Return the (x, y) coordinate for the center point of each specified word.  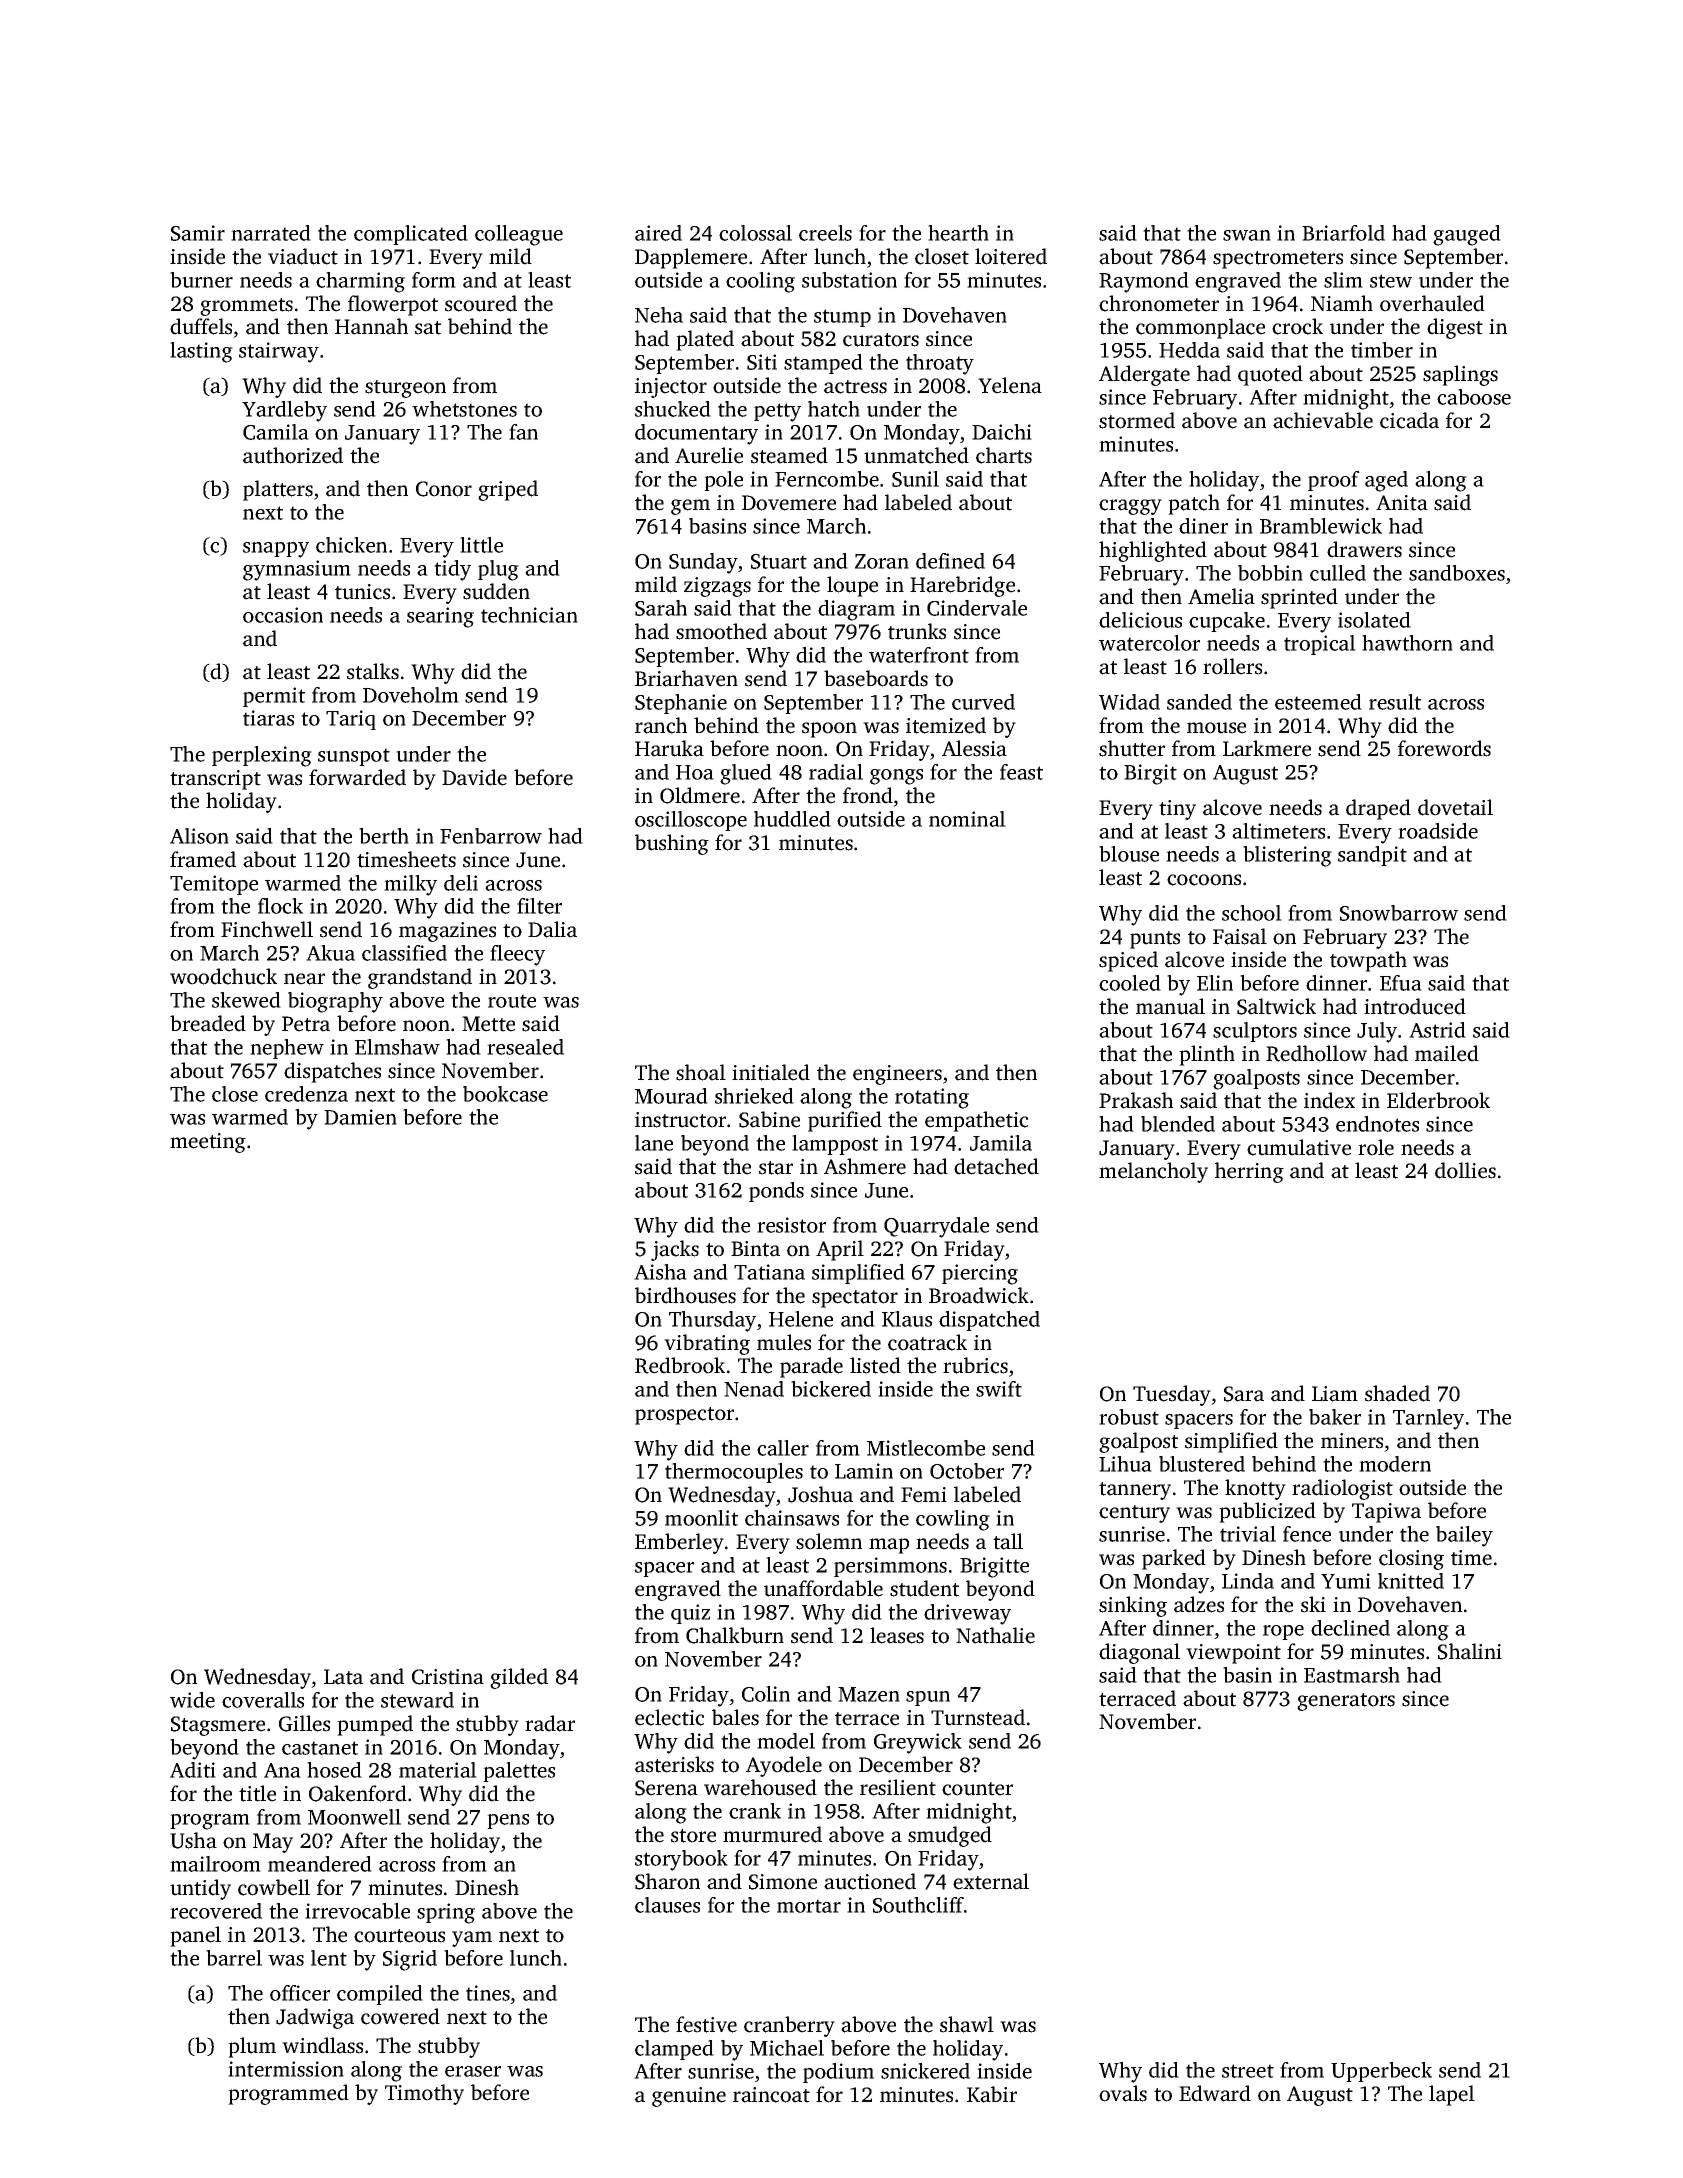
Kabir (992, 2094)
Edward (1215, 2093)
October (967, 1471)
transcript (215, 780)
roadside (1438, 831)
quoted (1270, 375)
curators (881, 340)
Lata (343, 1677)
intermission (286, 2069)
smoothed (721, 631)
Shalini (1470, 1651)
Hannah (371, 326)
